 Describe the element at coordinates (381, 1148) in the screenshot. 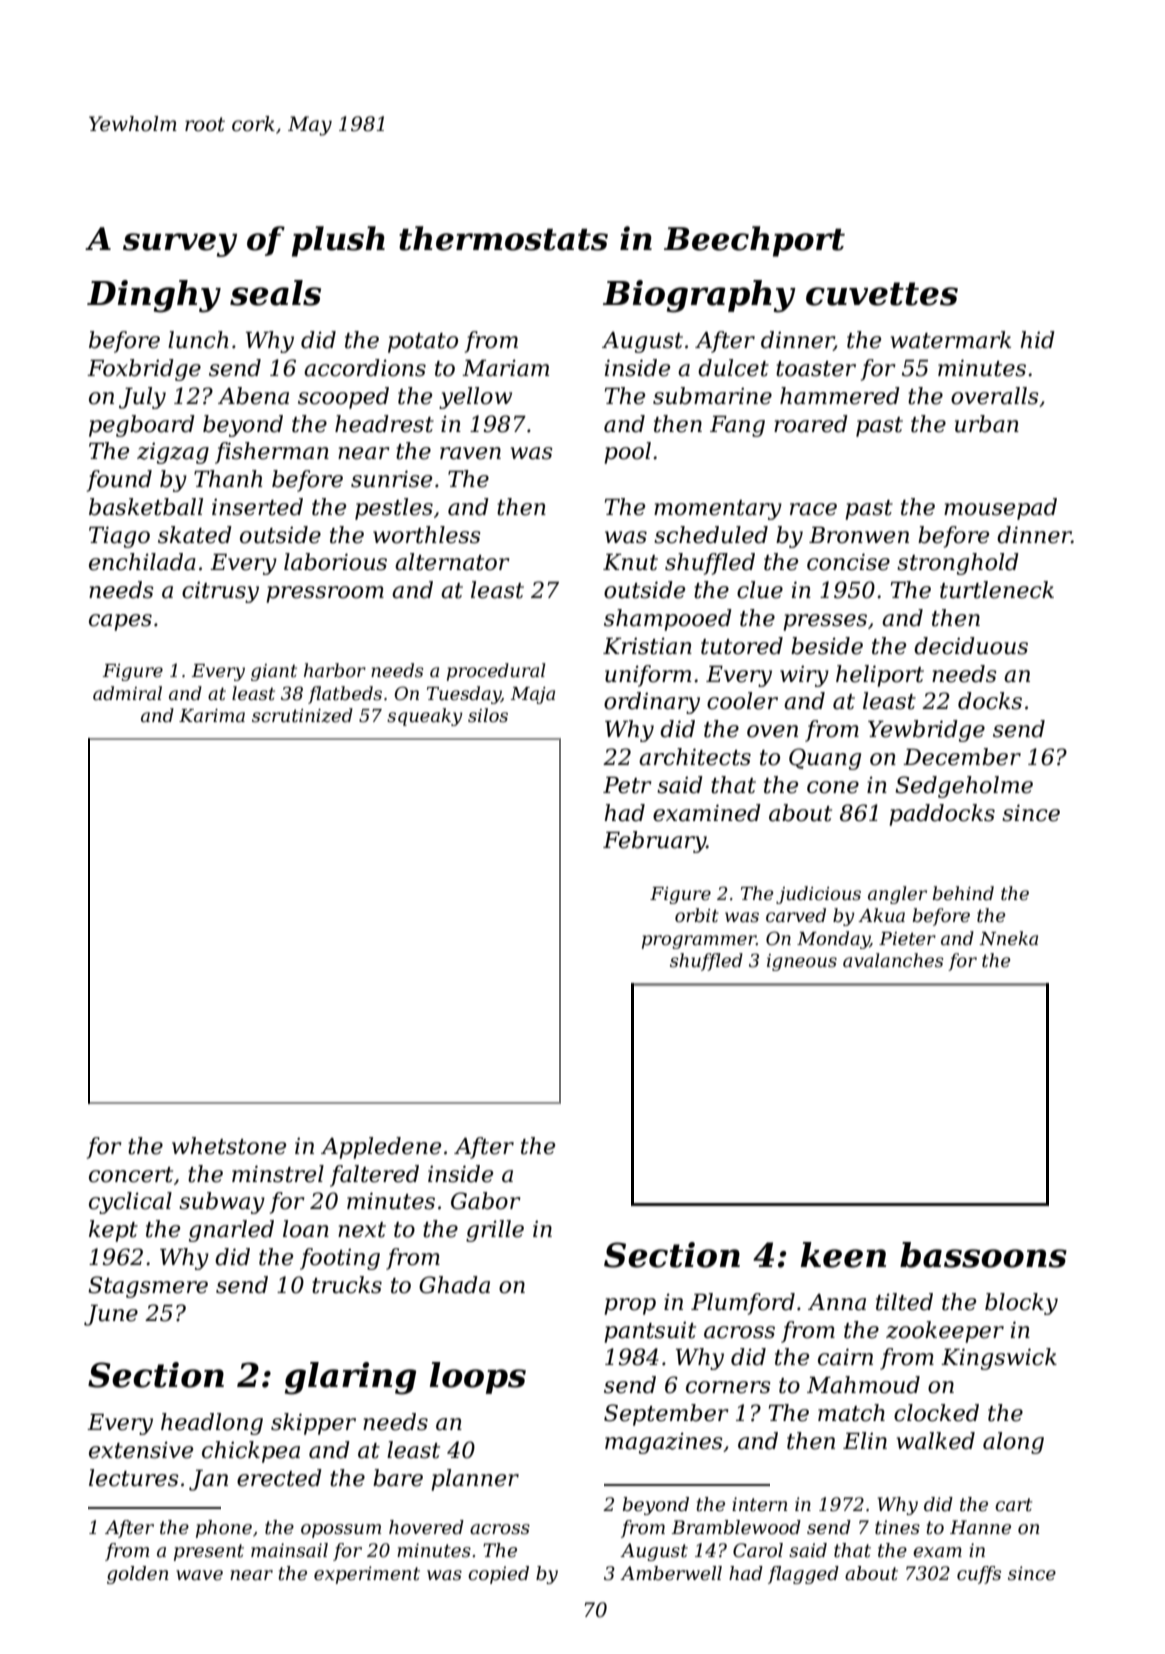

I see `Appledene` at that location.
